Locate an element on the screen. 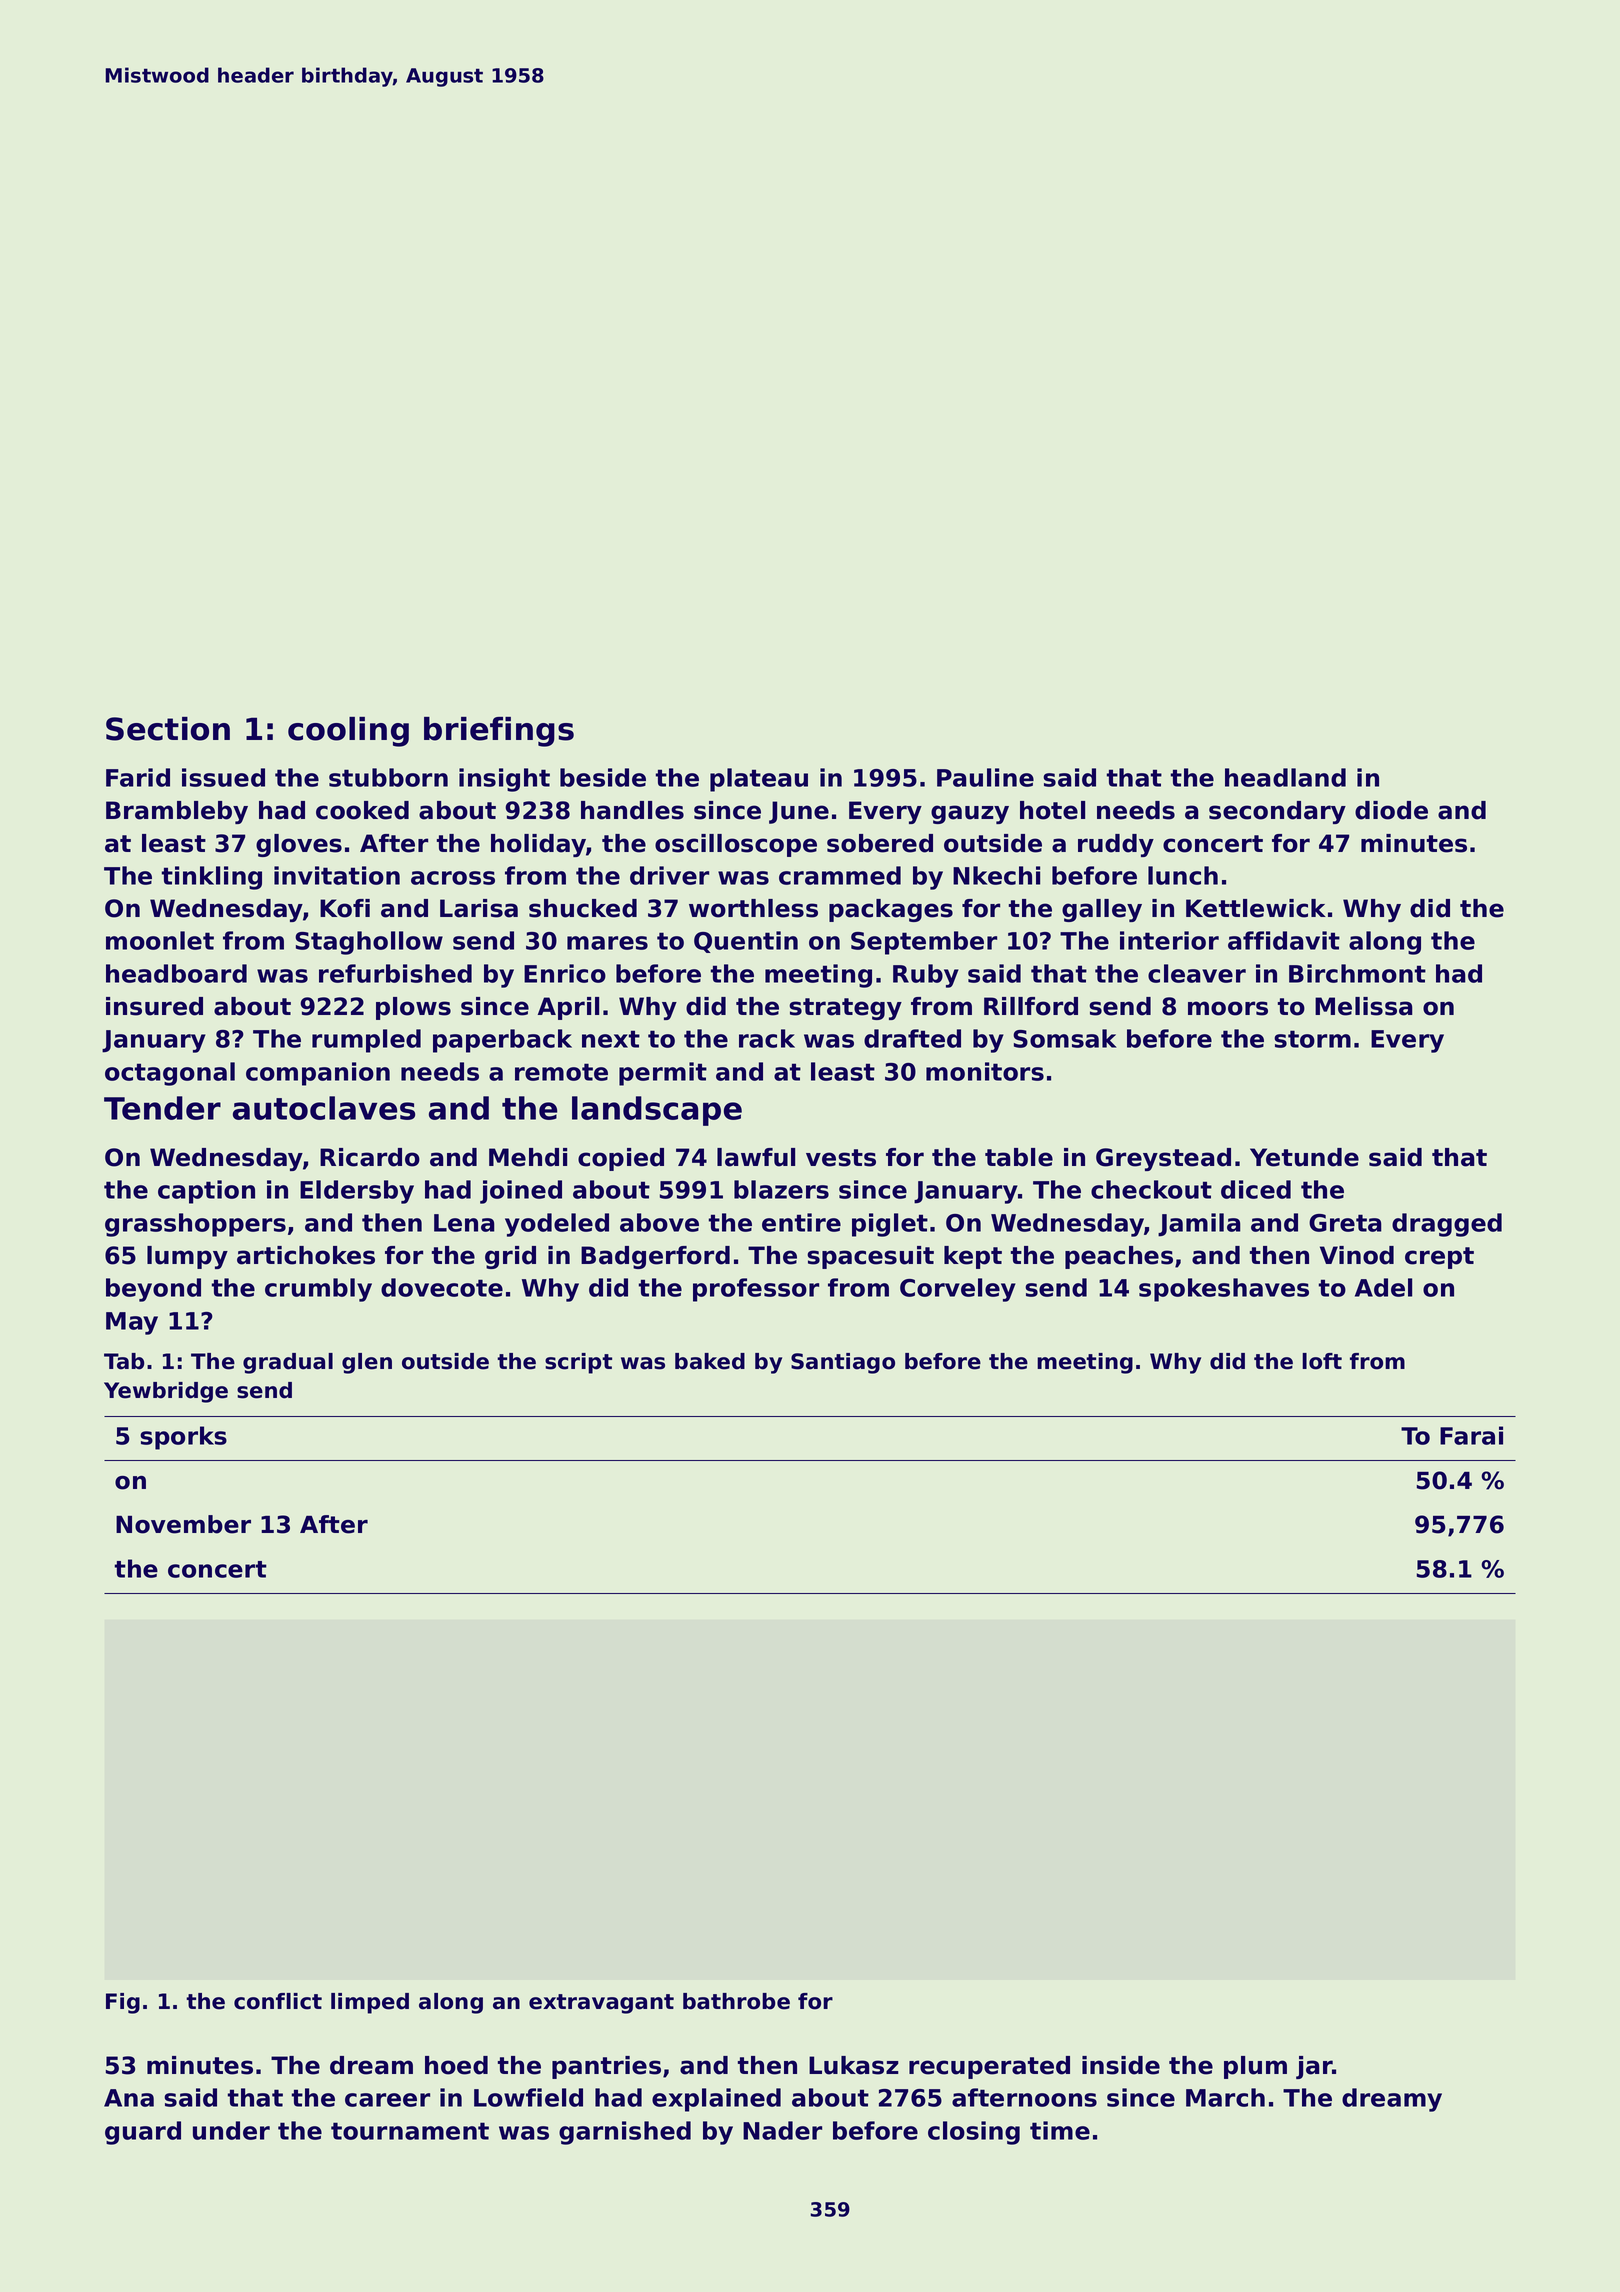  Mehdi is located at coordinates (528, 1157).
